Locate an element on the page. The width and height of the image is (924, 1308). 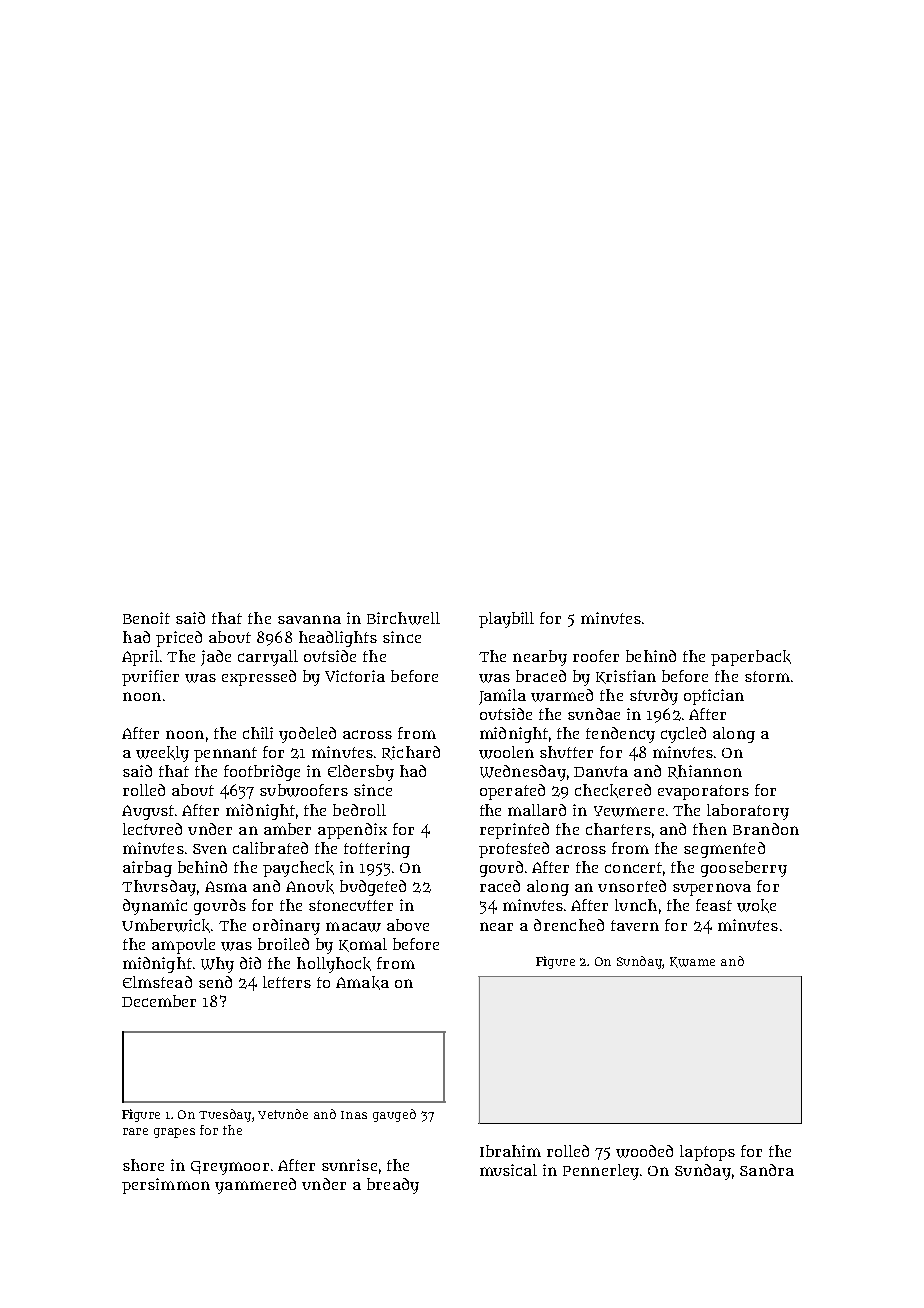
Richard is located at coordinates (411, 753).
